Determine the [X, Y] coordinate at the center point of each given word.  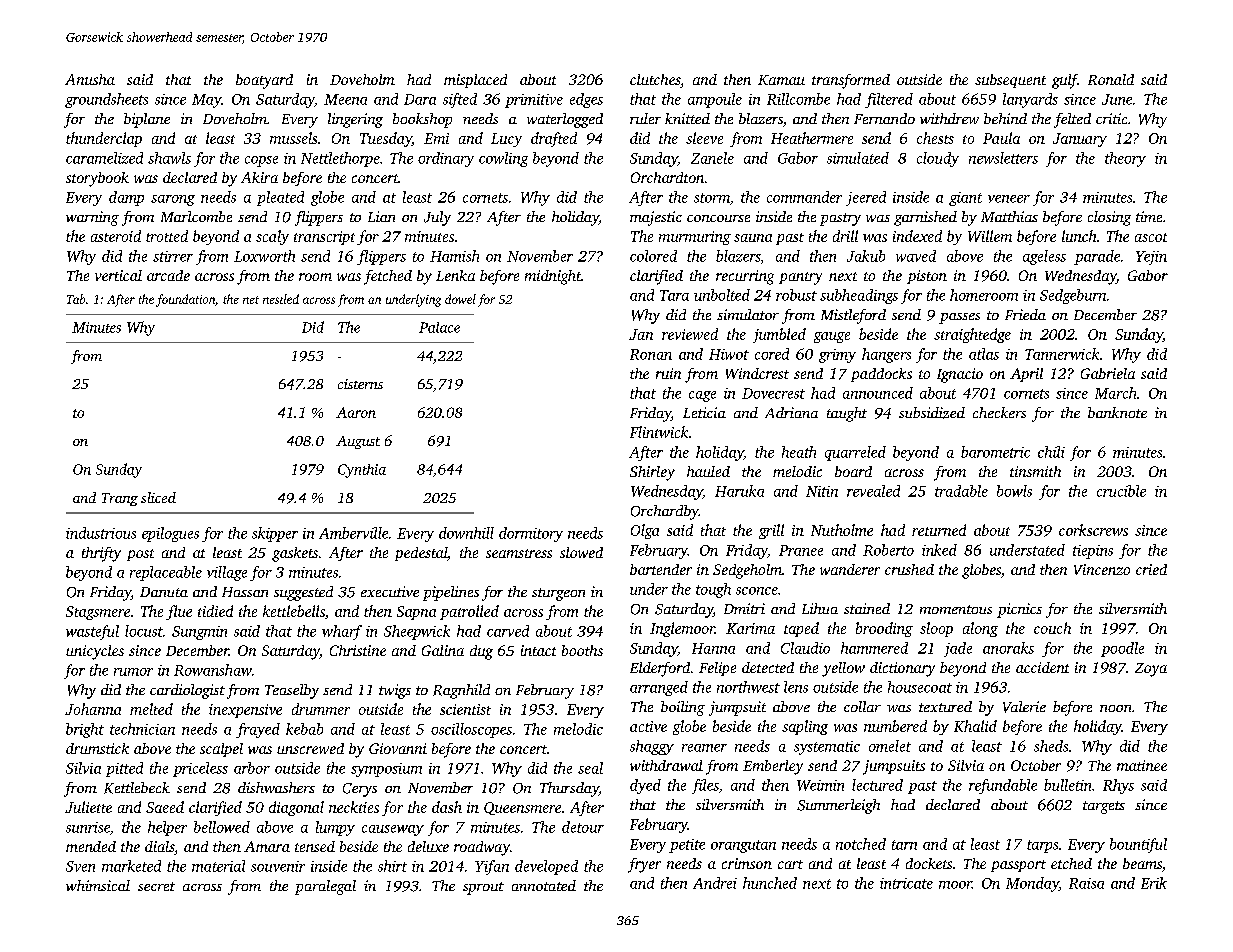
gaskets [295, 554]
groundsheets [106, 100]
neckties [354, 807]
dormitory [531, 534]
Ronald [1111, 79]
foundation [185, 300]
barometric [995, 452]
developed [546, 867]
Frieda [1025, 314]
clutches [655, 79]
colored [653, 256]
